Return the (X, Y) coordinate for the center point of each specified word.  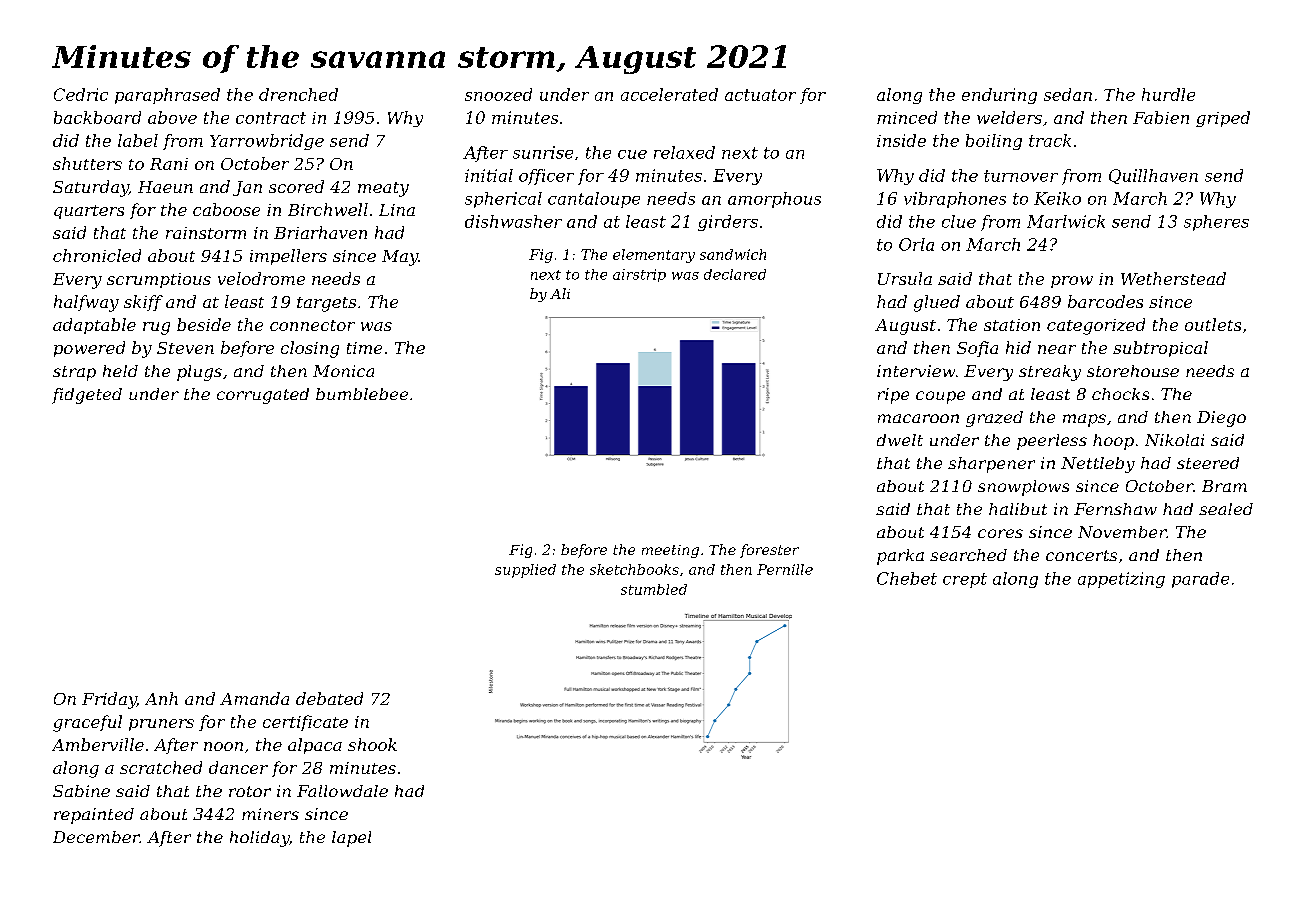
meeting (670, 551)
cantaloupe (594, 200)
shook (372, 744)
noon (223, 746)
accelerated (669, 94)
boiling (994, 142)
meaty (383, 189)
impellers (288, 257)
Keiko (1057, 198)
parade (1200, 580)
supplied (525, 571)
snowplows (1023, 488)
